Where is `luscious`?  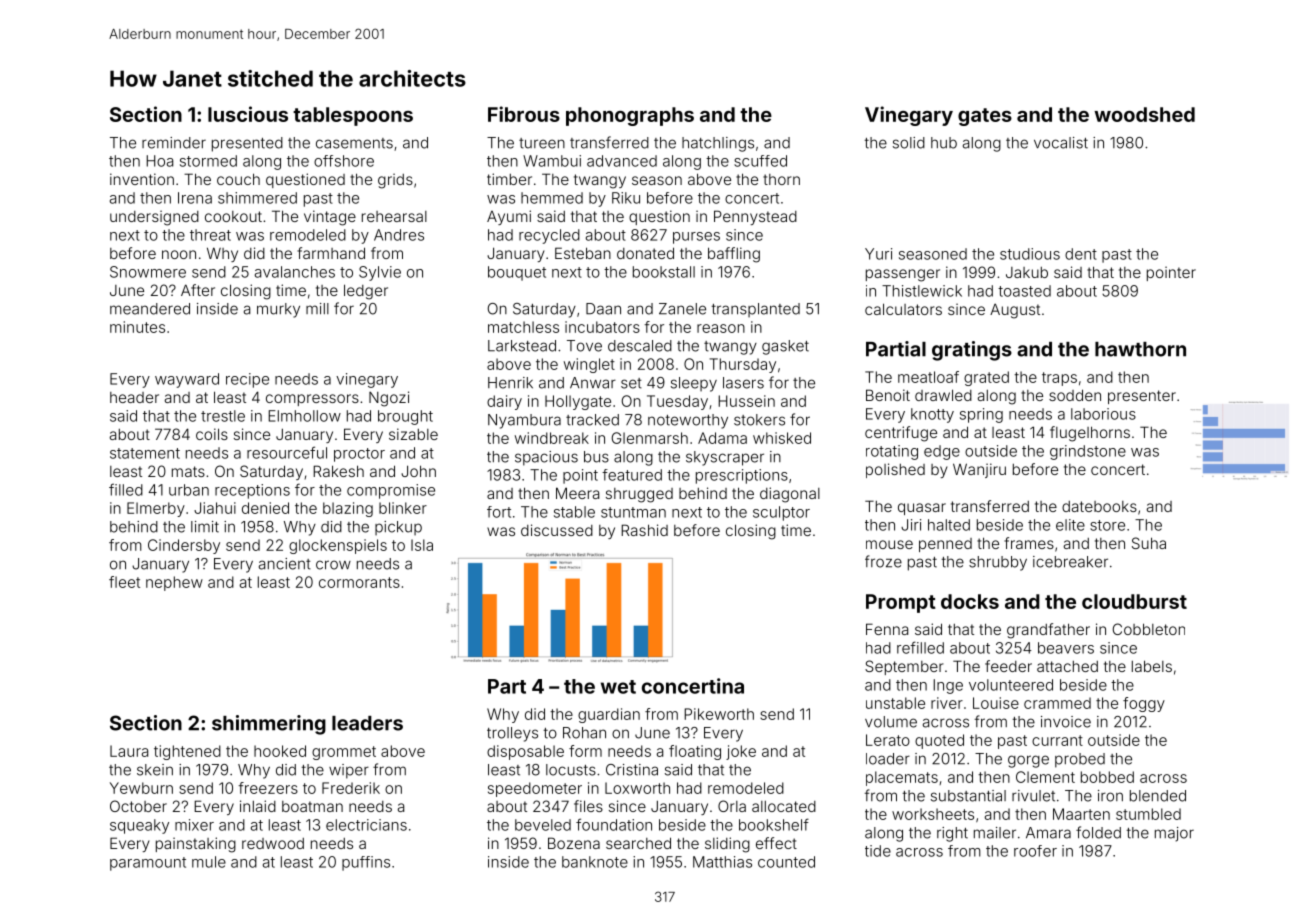 luscious is located at coordinates (248, 114).
